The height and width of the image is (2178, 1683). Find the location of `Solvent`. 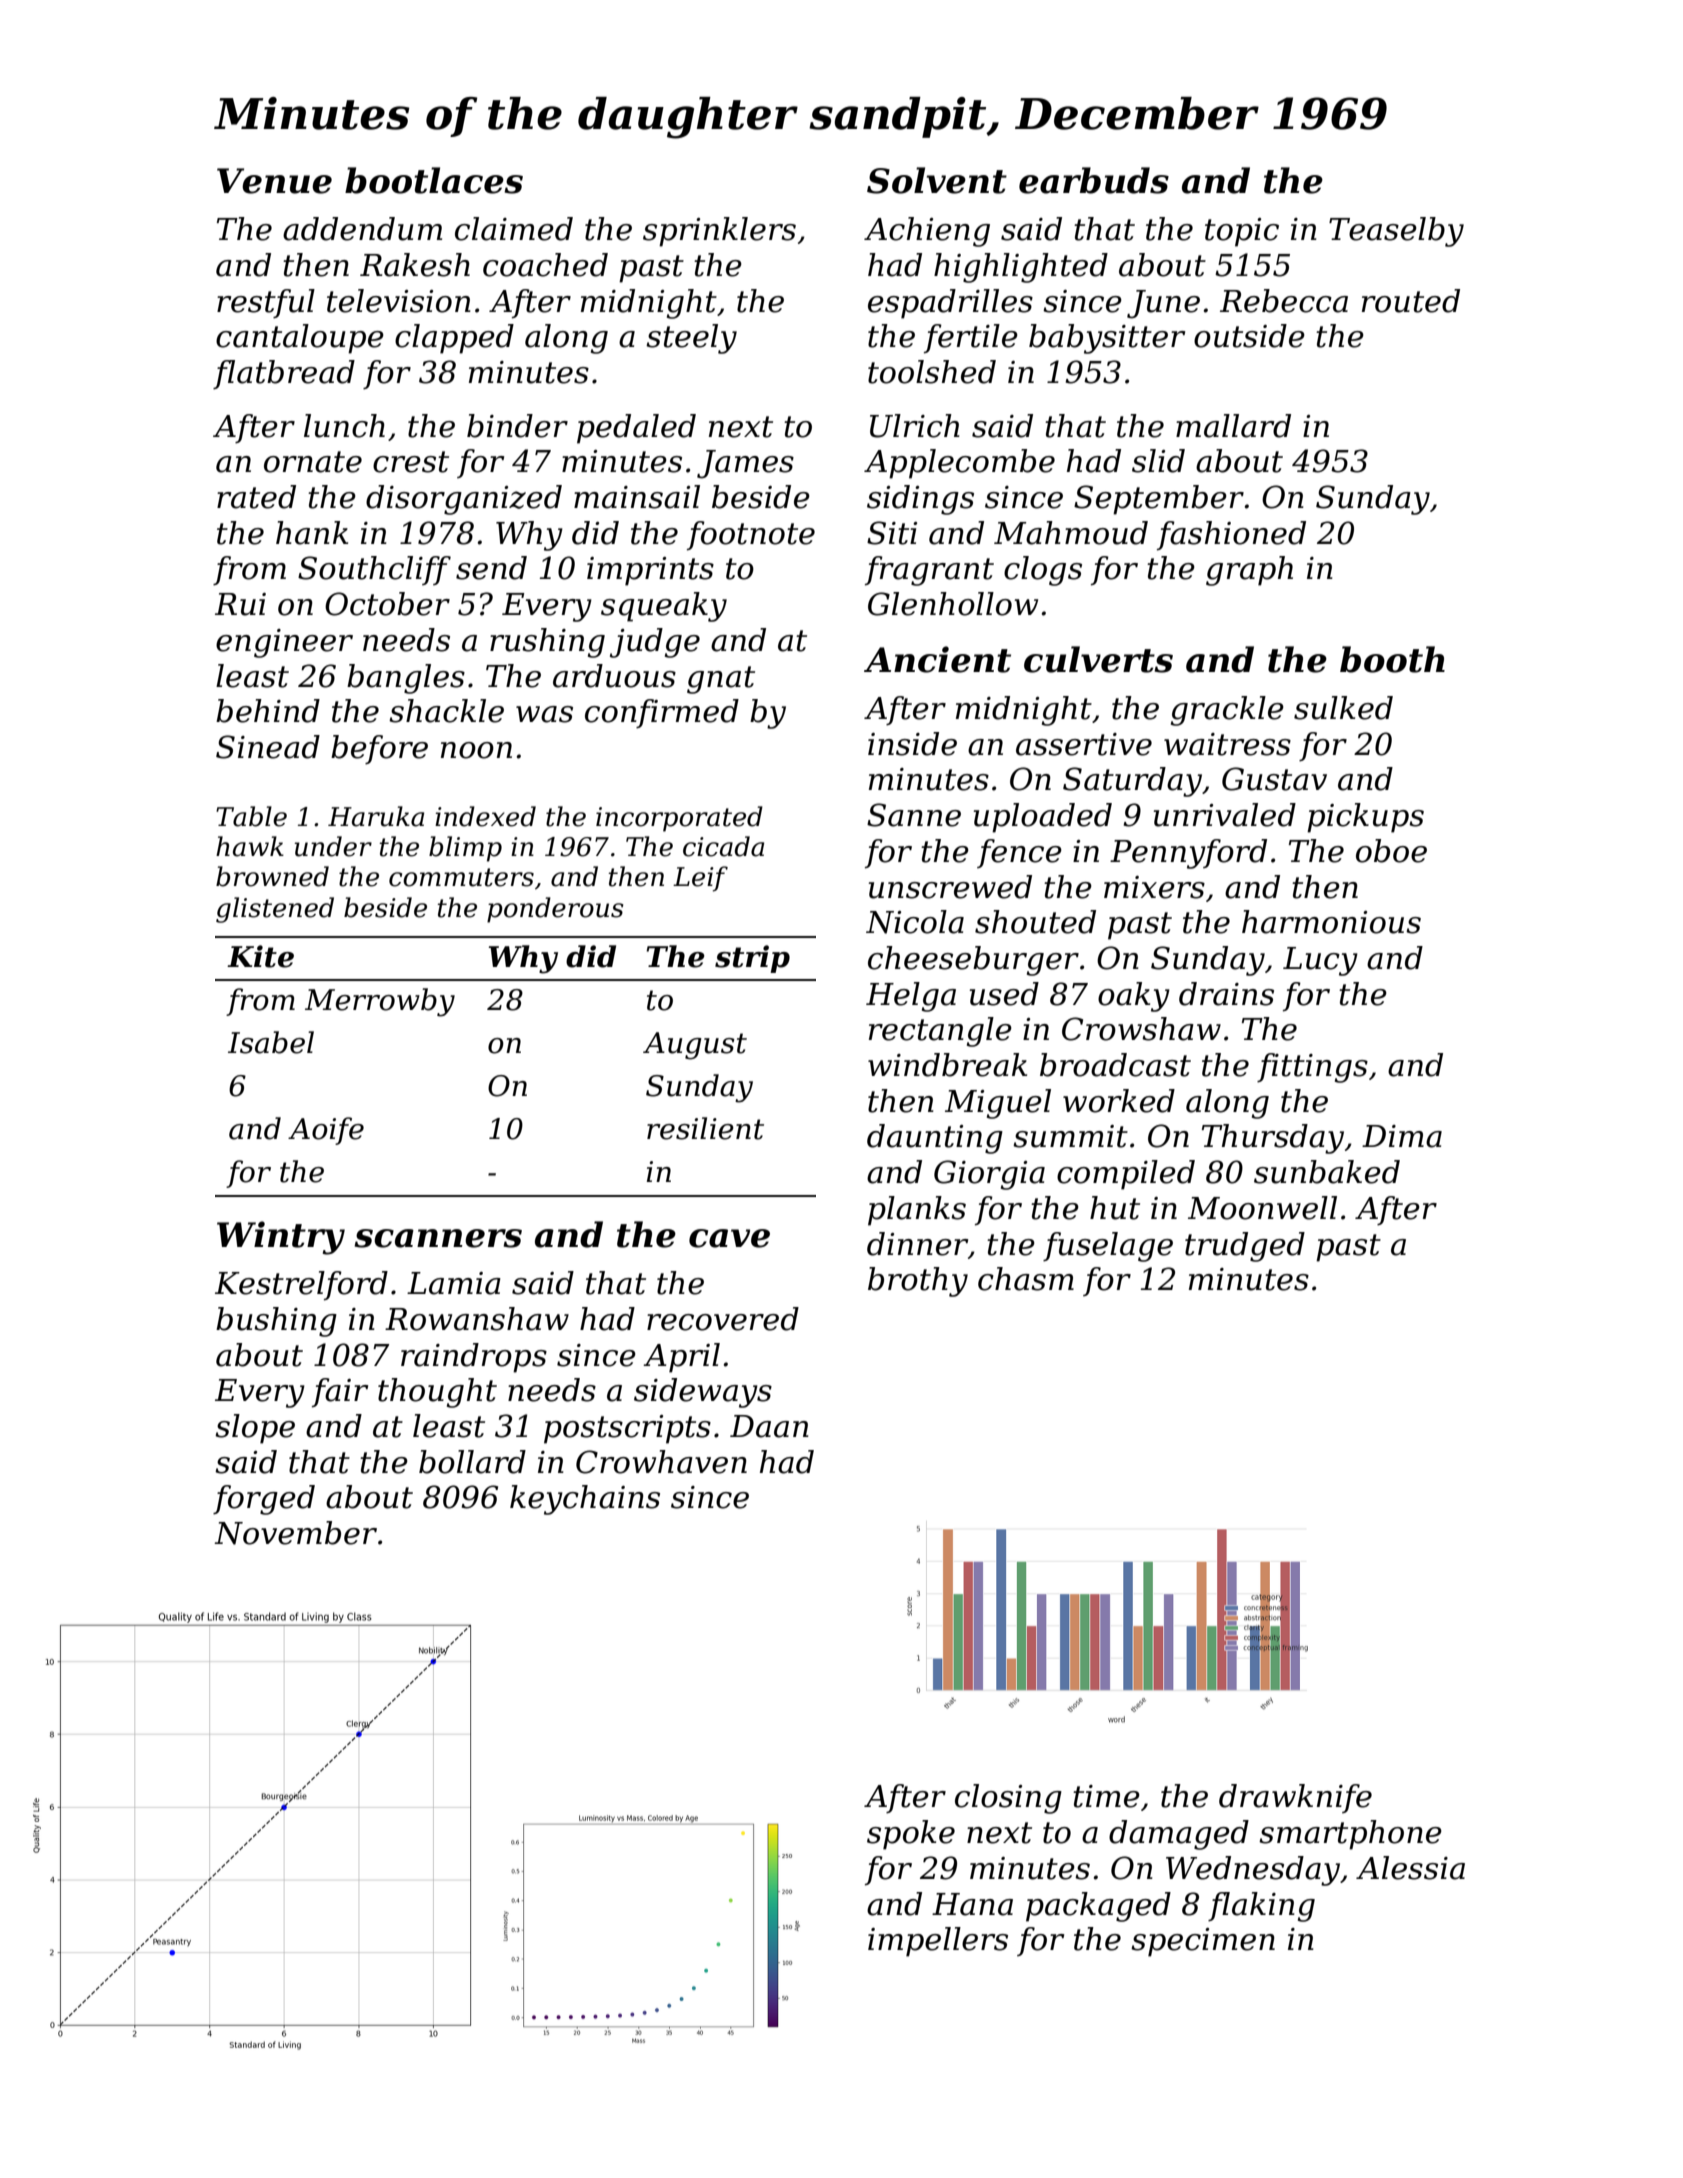

Solvent is located at coordinates (937, 180).
